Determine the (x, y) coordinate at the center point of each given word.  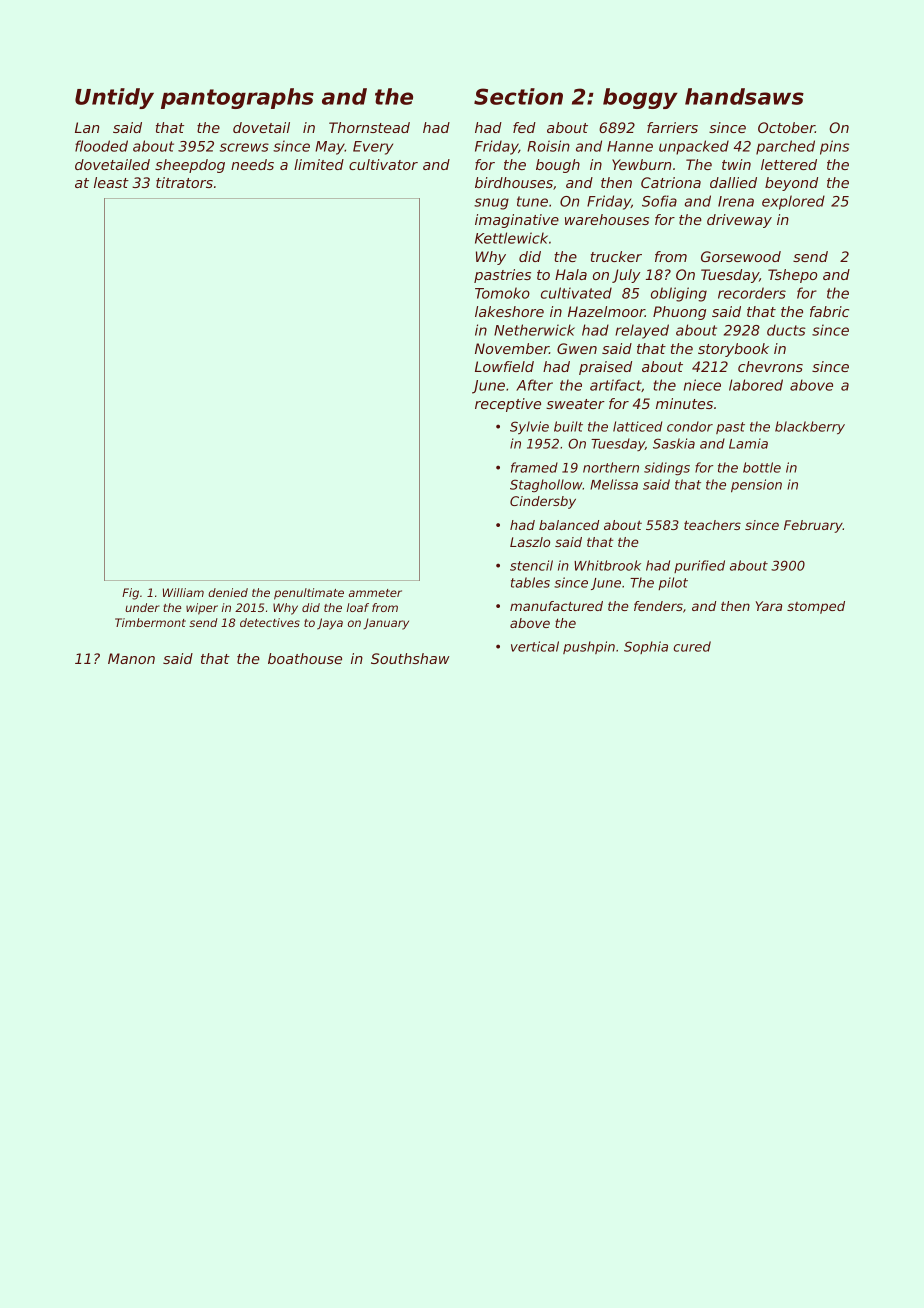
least (111, 182)
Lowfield (504, 366)
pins (834, 147)
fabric (829, 311)
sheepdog (190, 166)
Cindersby (543, 502)
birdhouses (514, 182)
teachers (712, 525)
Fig (130, 594)
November (512, 348)
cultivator (383, 164)
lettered (789, 164)
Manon (131, 658)
